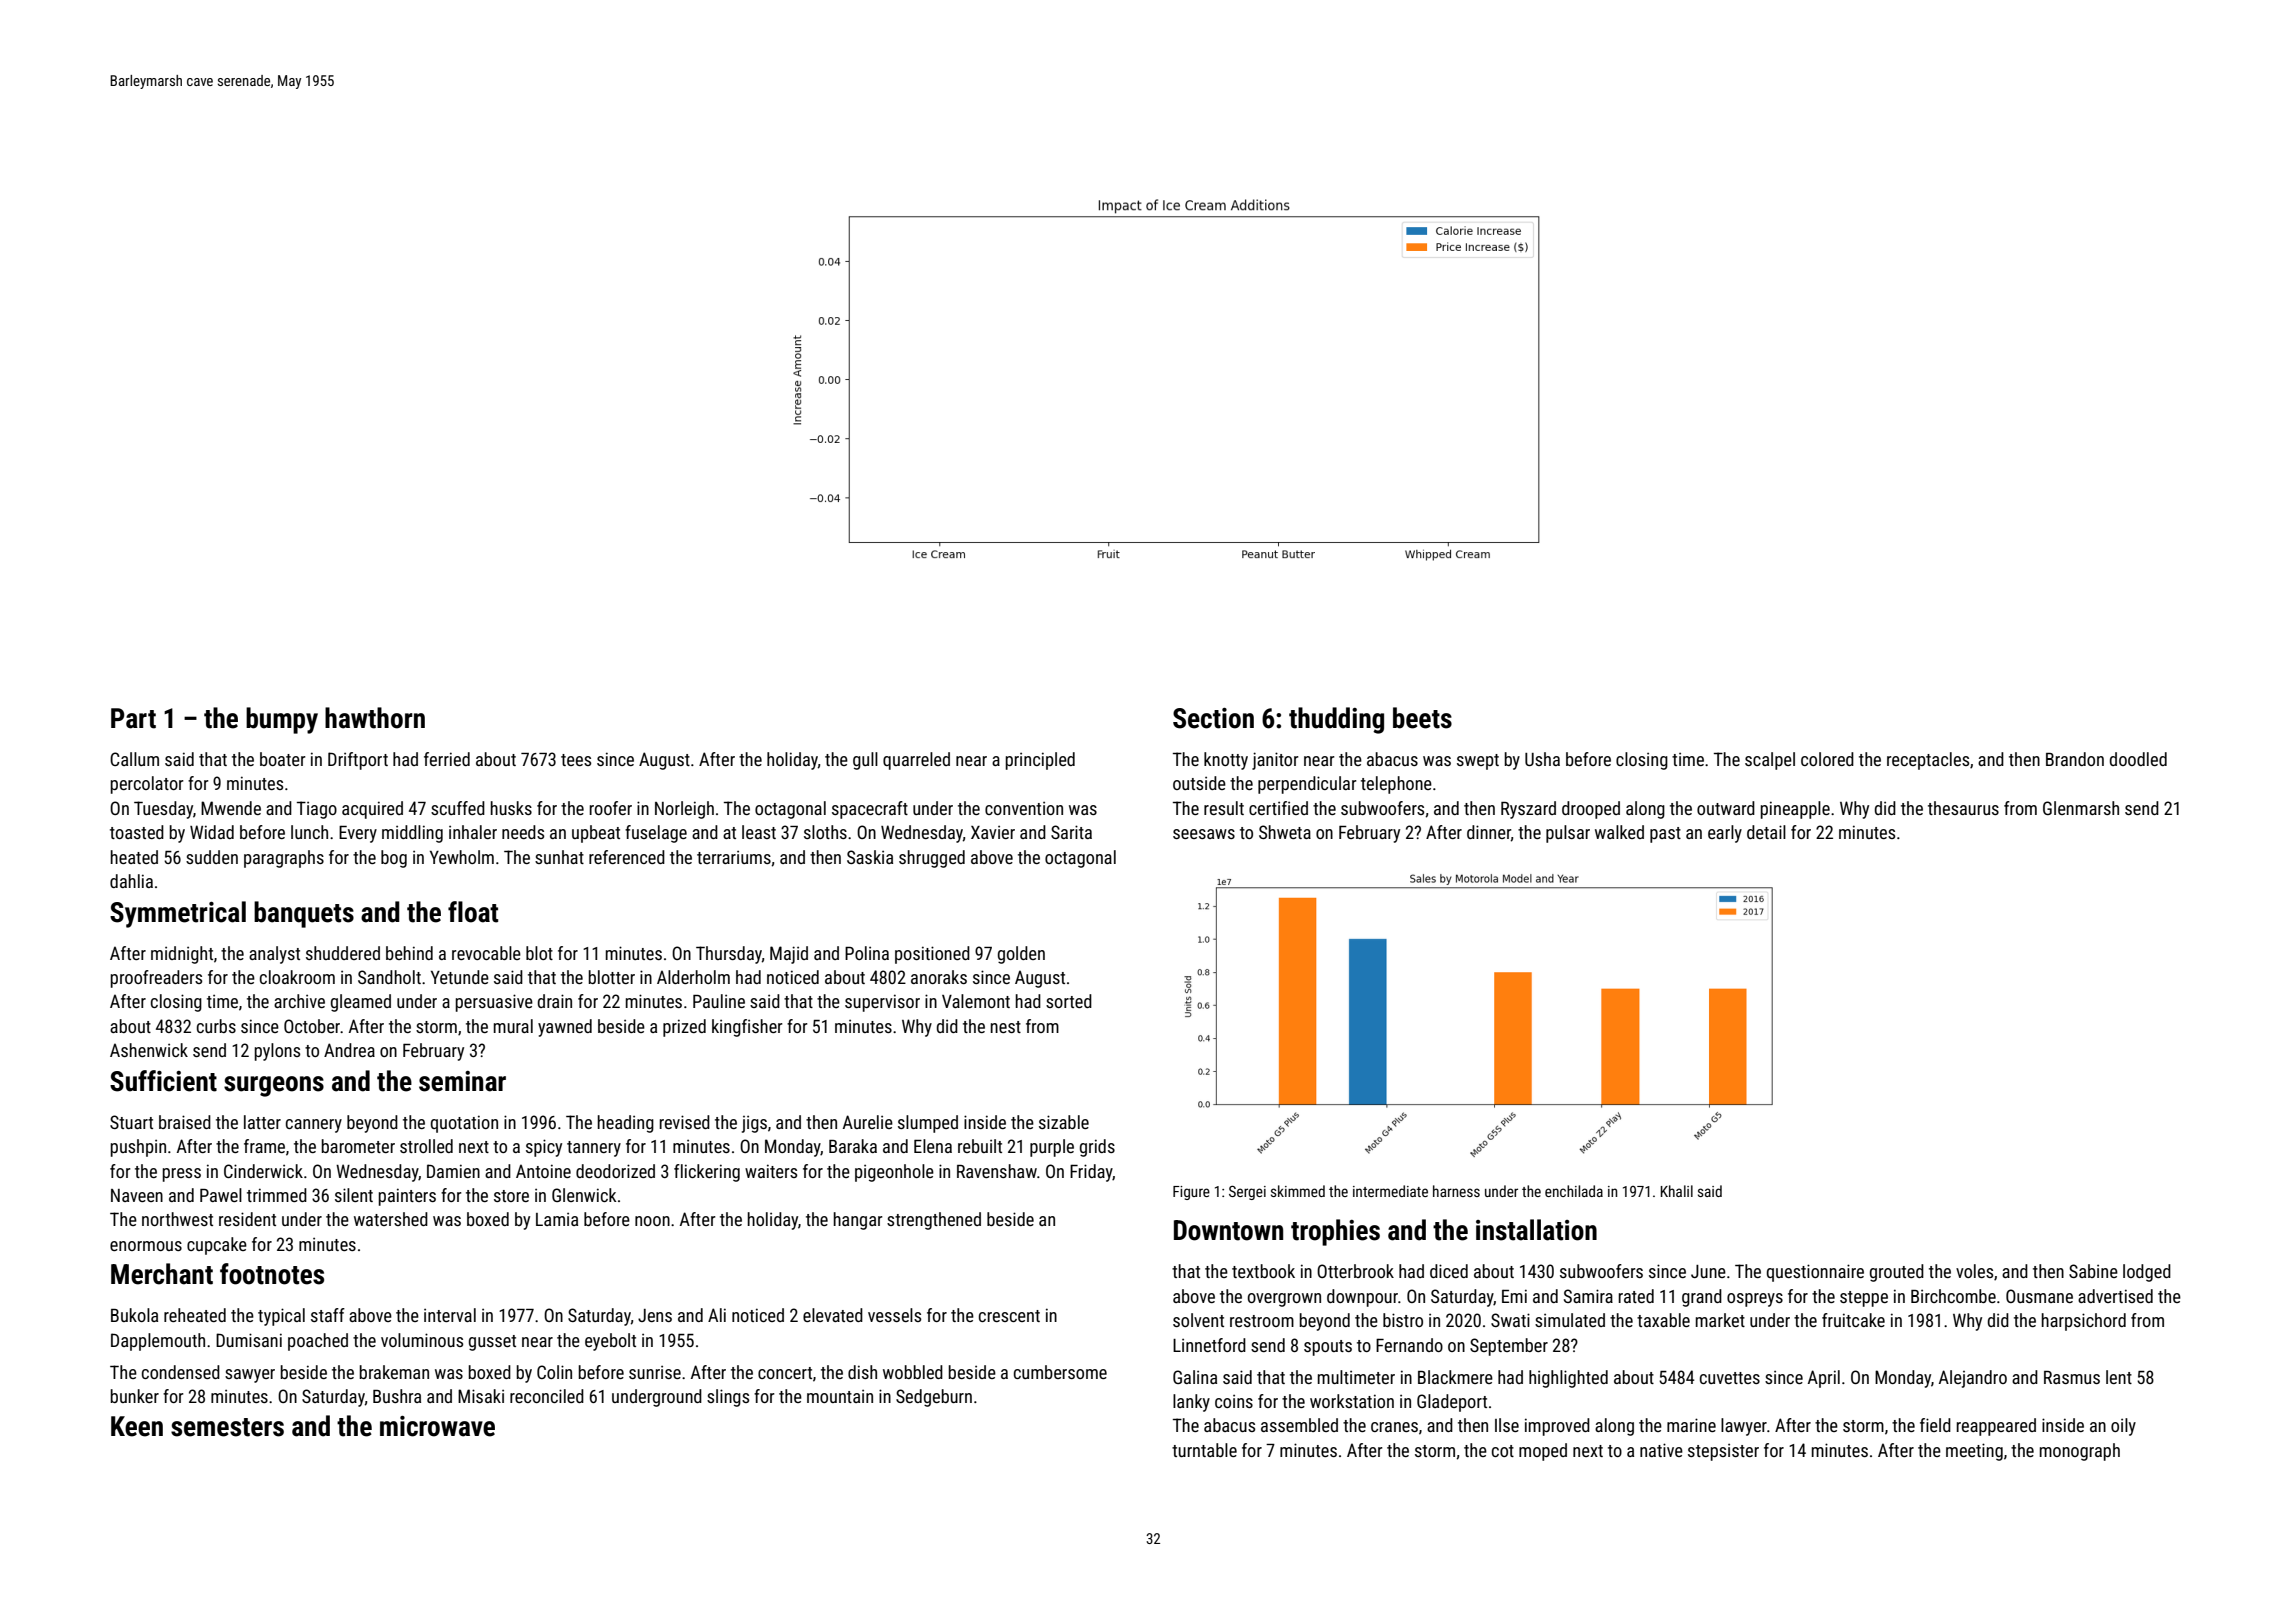 Image resolution: width=2292 pixels, height=1620 pixels. What do you see at coordinates (1298, 1191) in the page?
I see `skimmed` at bounding box center [1298, 1191].
